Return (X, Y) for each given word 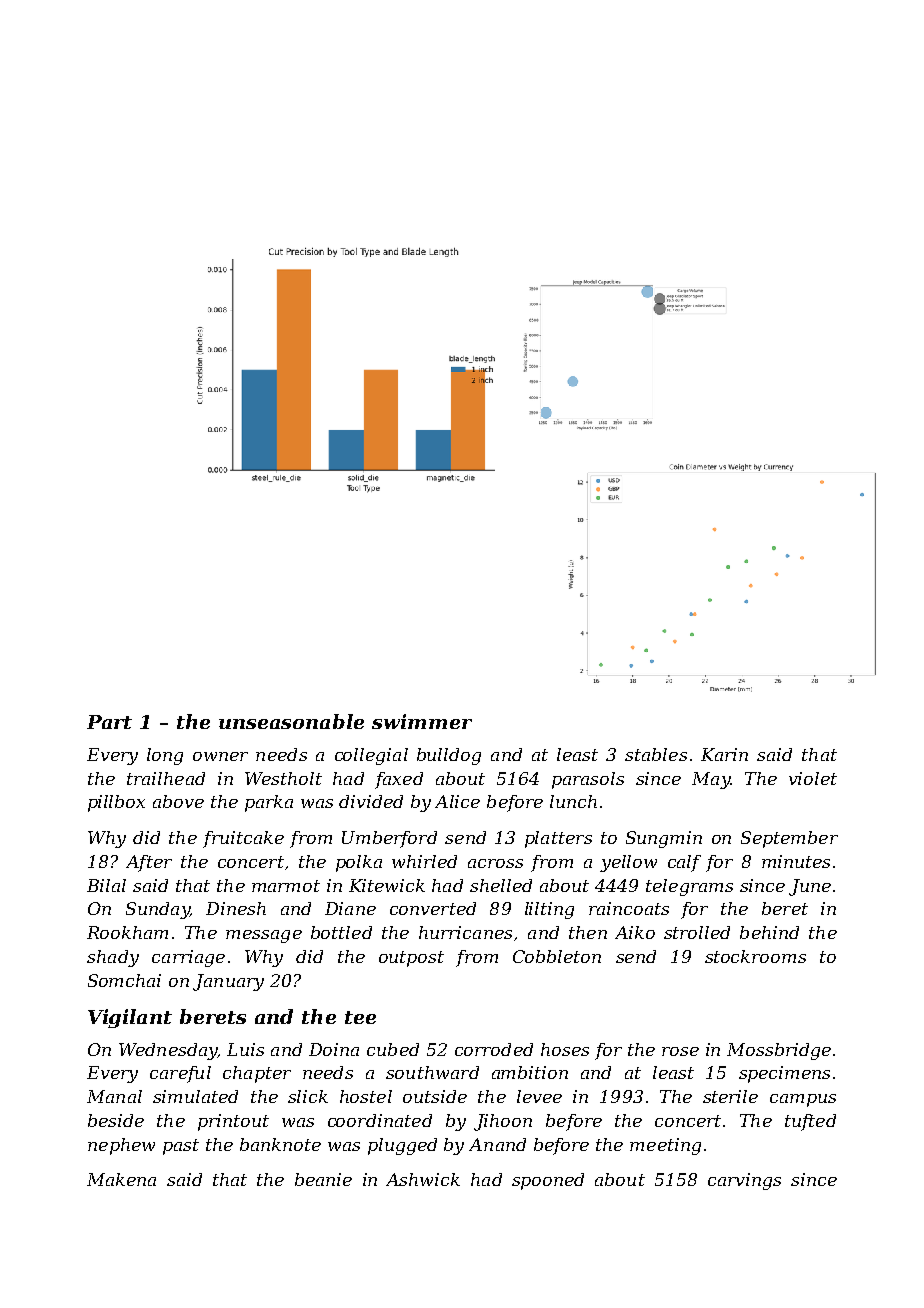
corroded (494, 1049)
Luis (245, 1049)
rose (680, 1051)
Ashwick (423, 1179)
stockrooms (755, 956)
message (264, 936)
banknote (280, 1144)
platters (558, 839)
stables (656, 754)
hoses (565, 1049)
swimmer (422, 721)
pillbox (116, 803)
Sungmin (664, 839)
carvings (744, 1181)
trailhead (166, 778)
